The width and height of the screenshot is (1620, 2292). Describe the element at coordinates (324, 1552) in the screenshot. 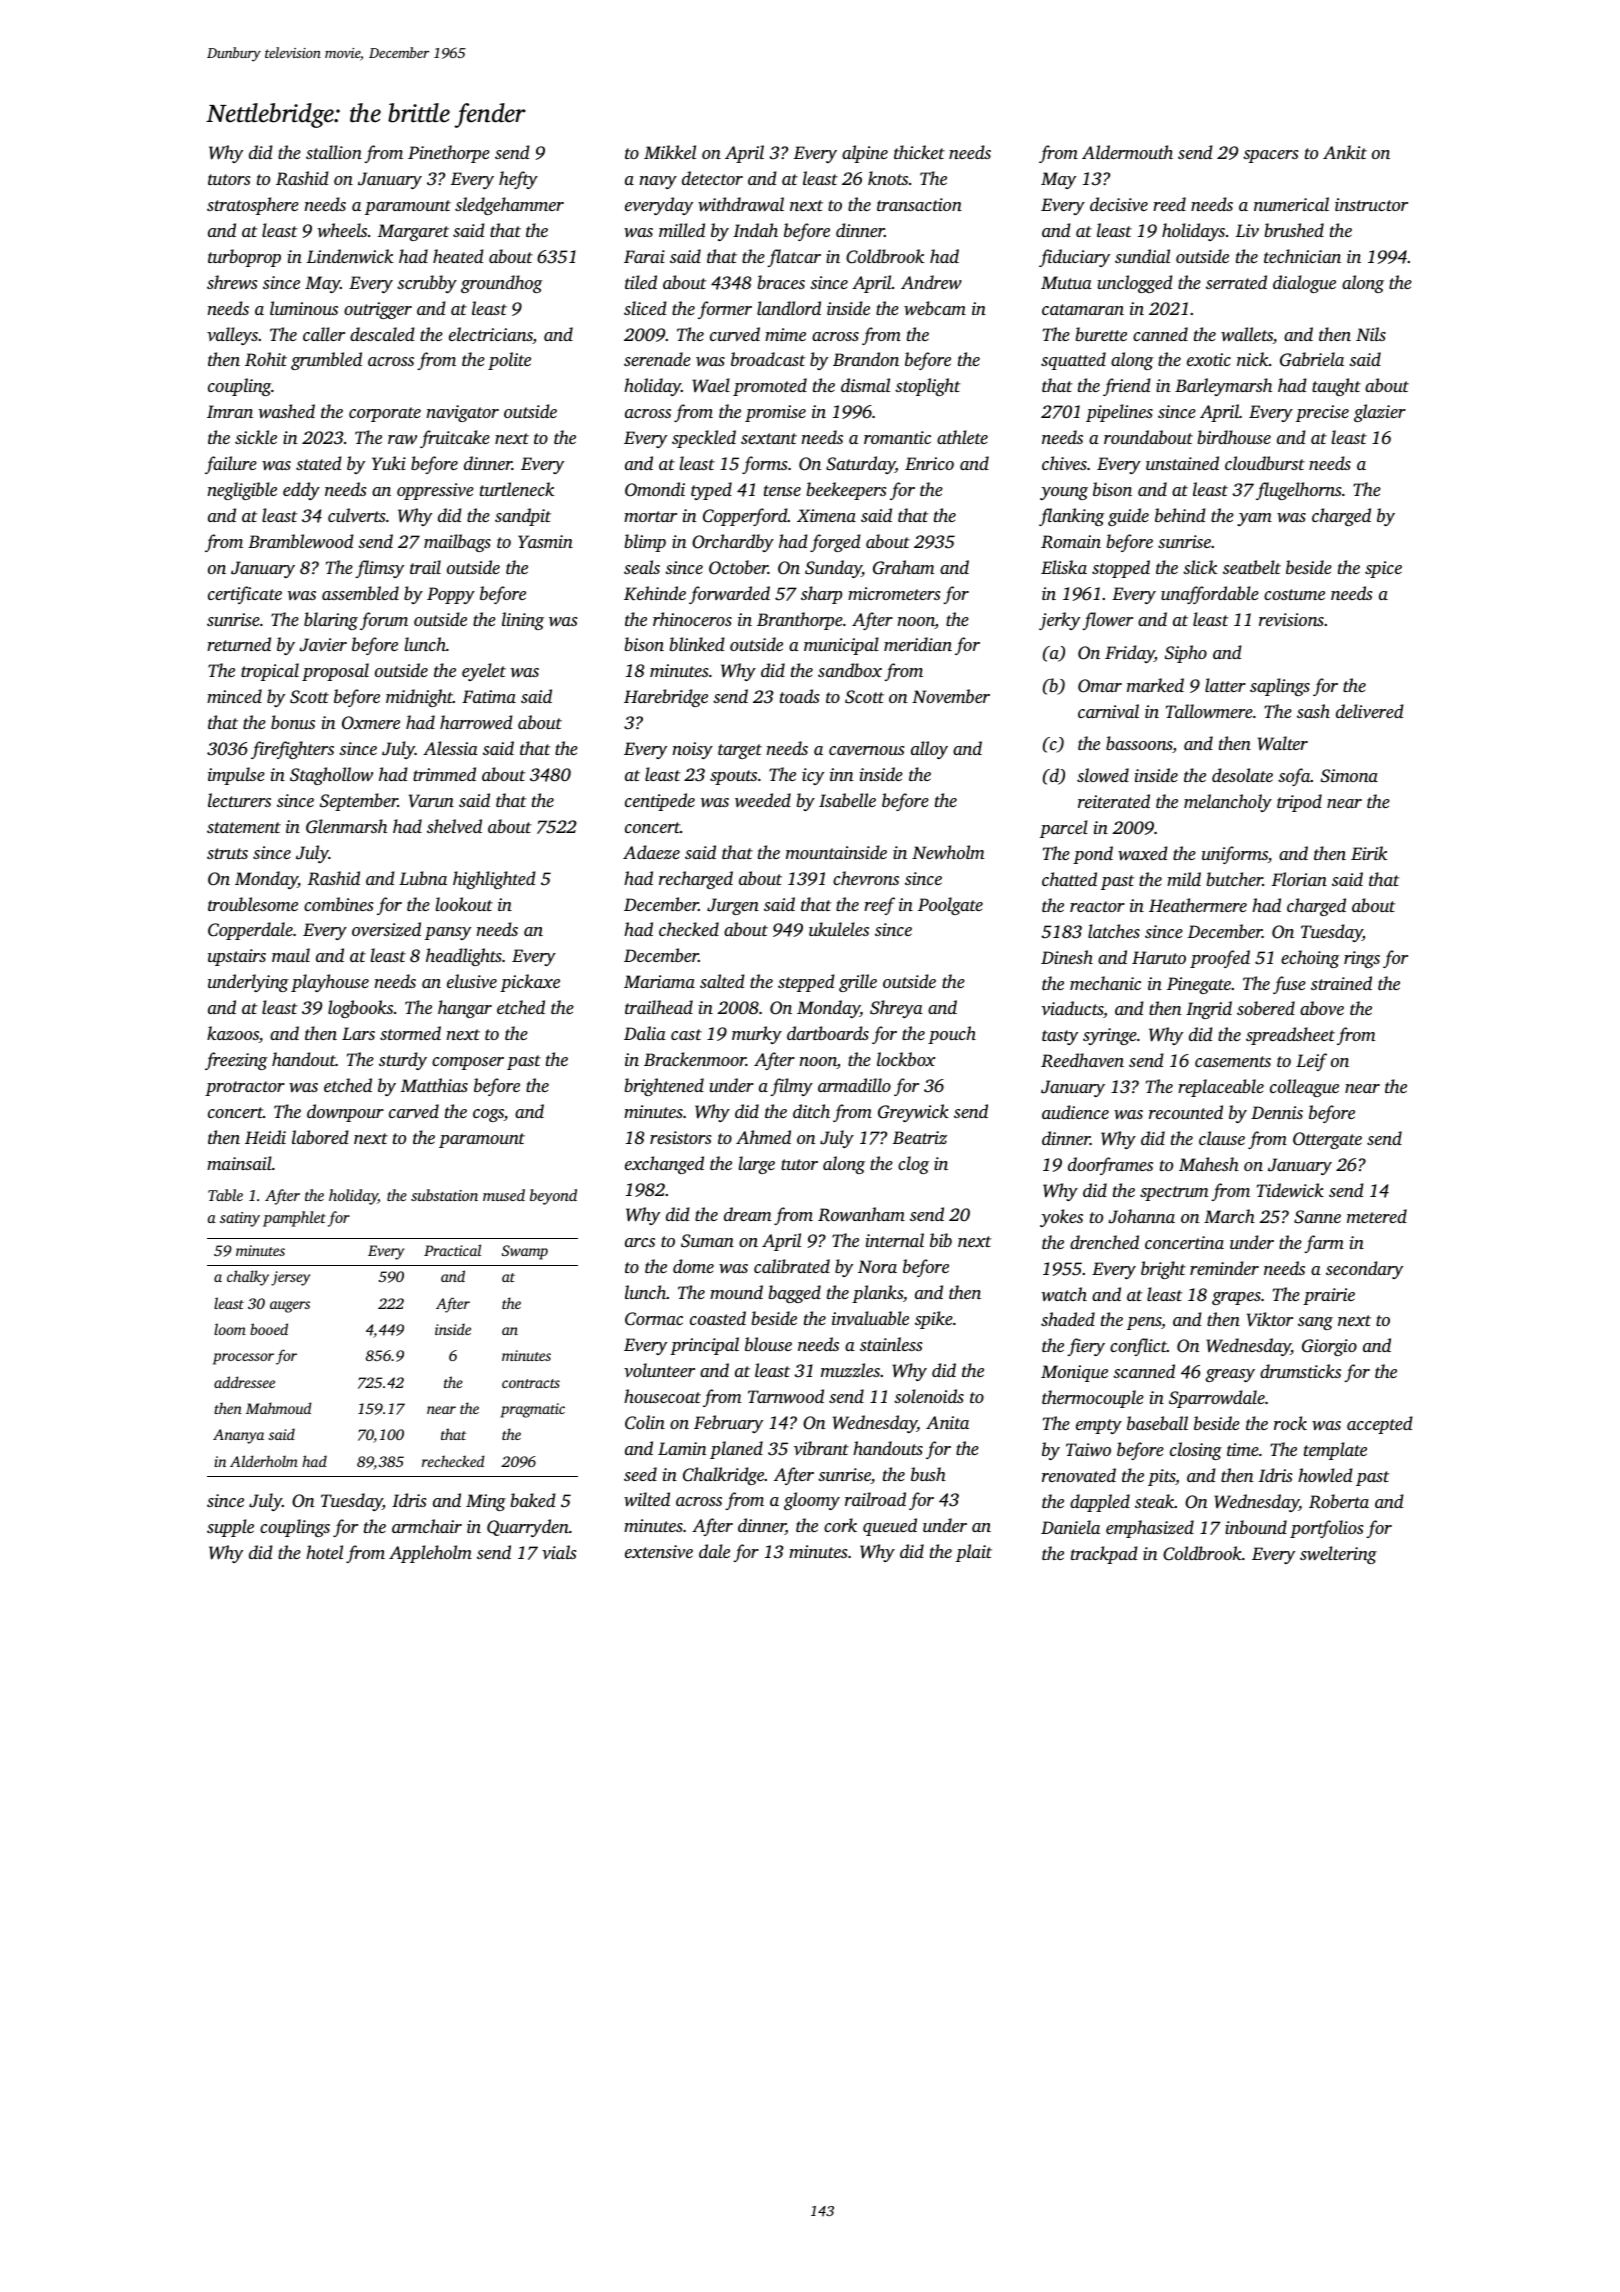

I see `hotel` at that location.
